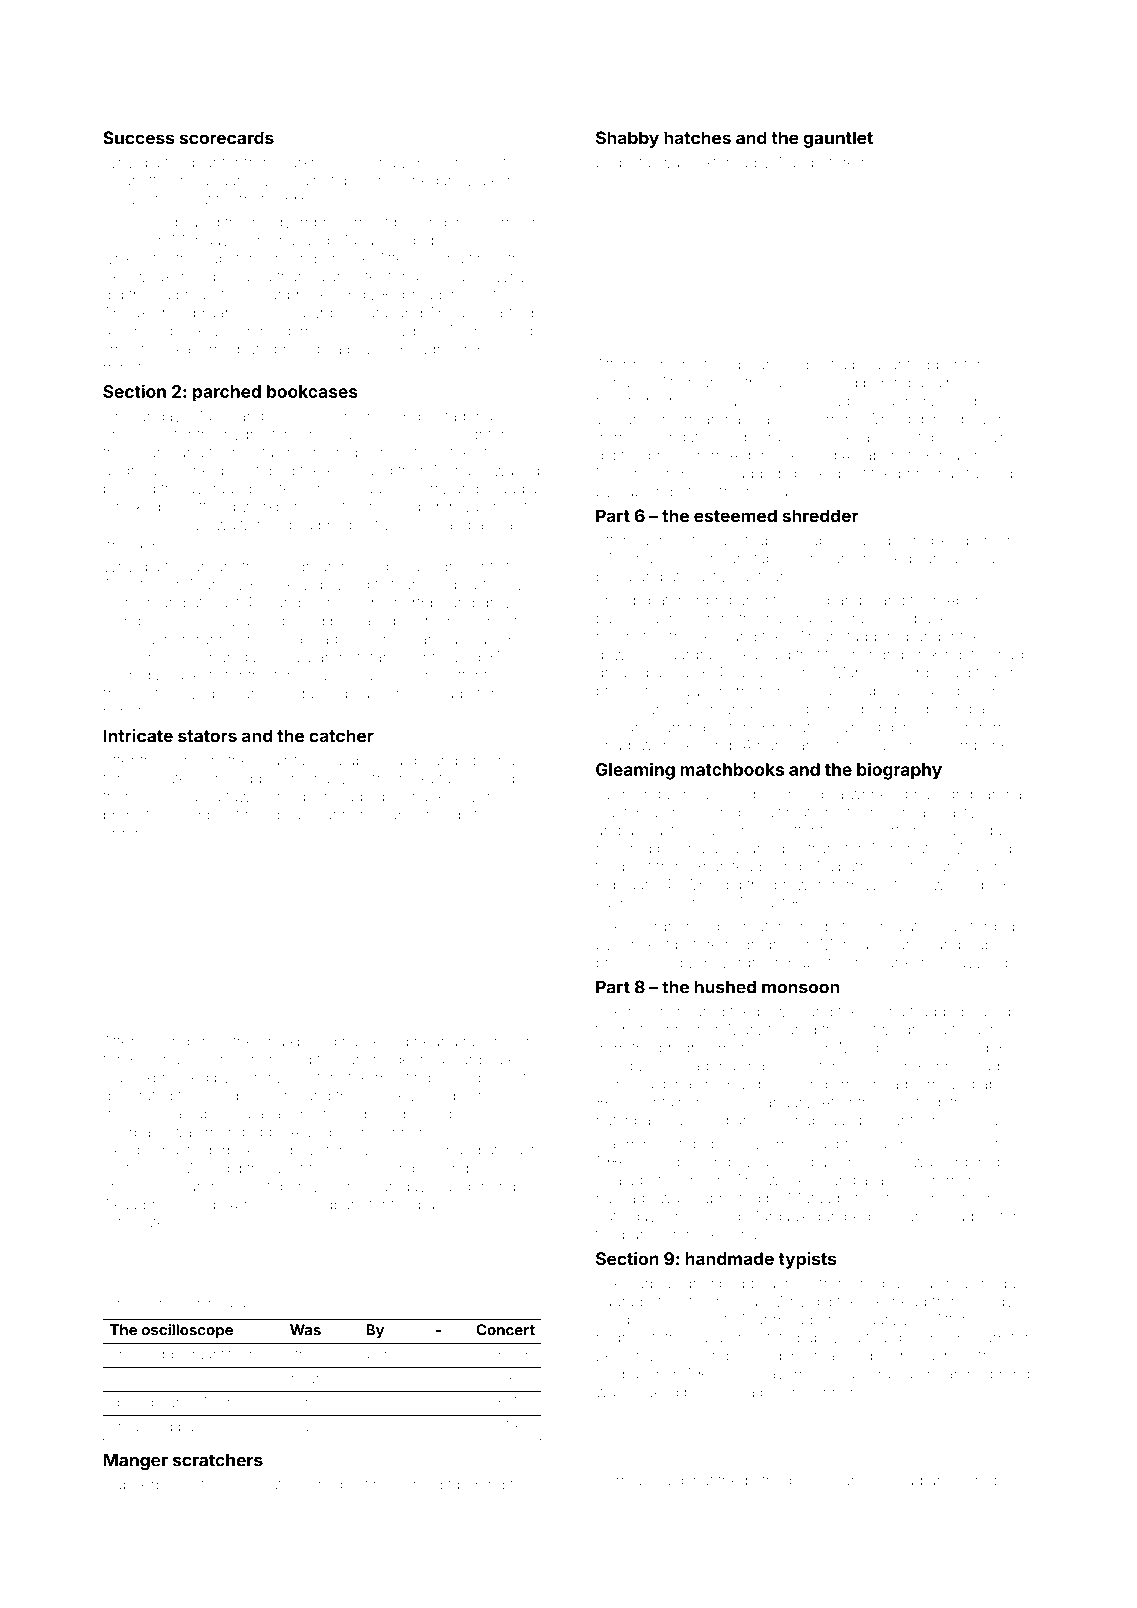  What do you see at coordinates (623, 1480) in the screenshot?
I see `Cormac` at bounding box center [623, 1480].
